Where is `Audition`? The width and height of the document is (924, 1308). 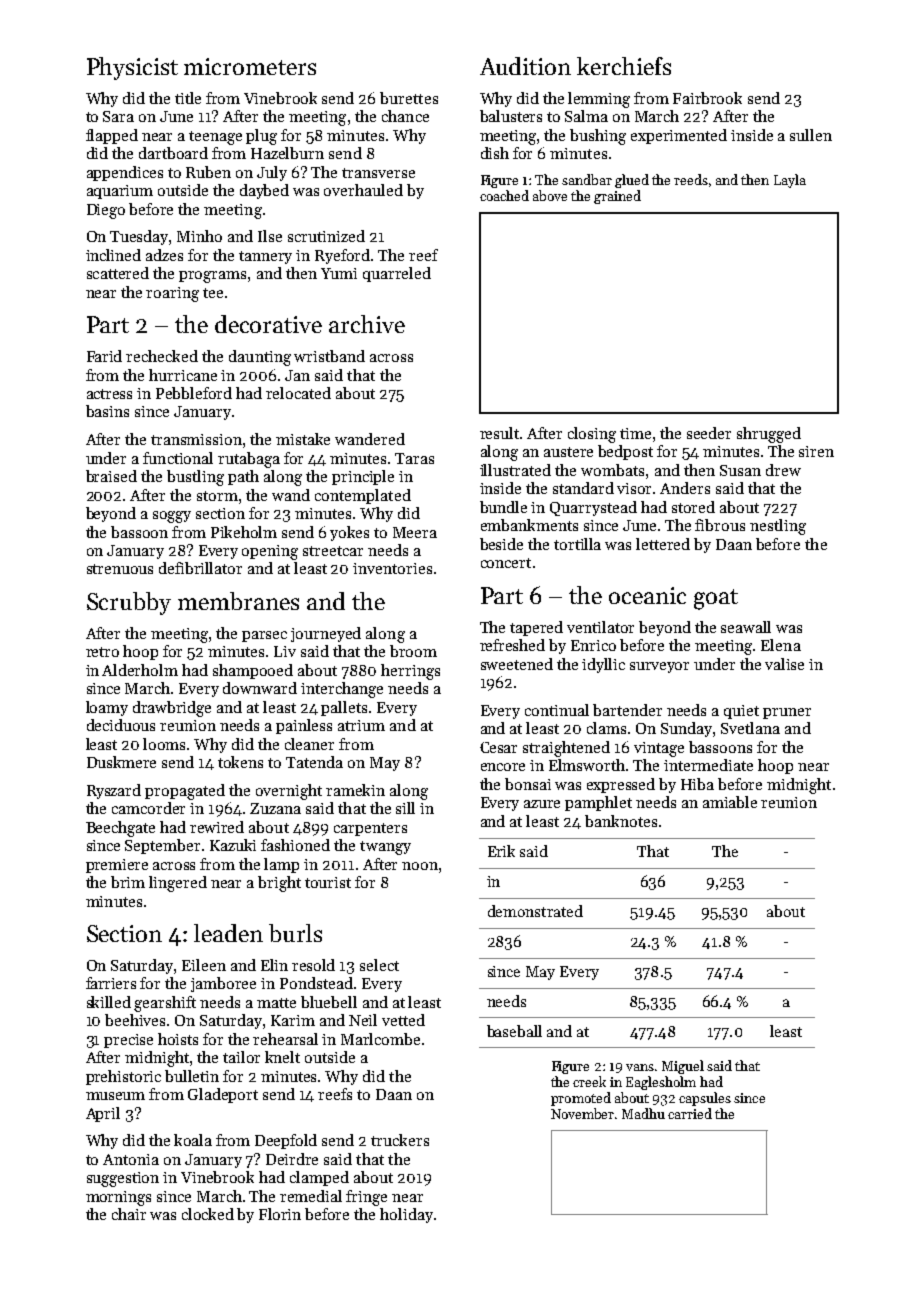 Audition is located at coordinates (525, 66).
